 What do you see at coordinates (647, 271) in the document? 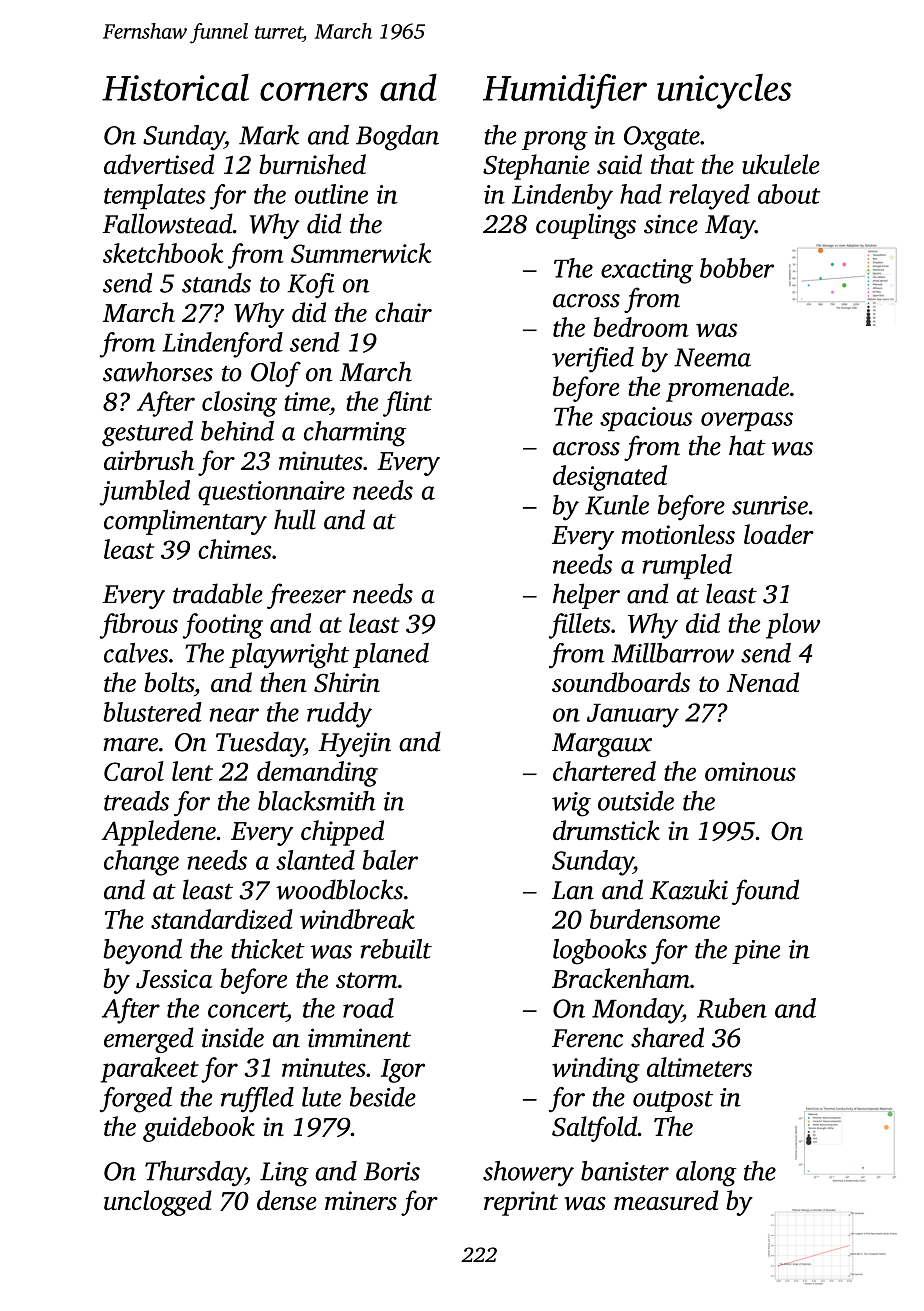
I see `exacting` at bounding box center [647, 271].
